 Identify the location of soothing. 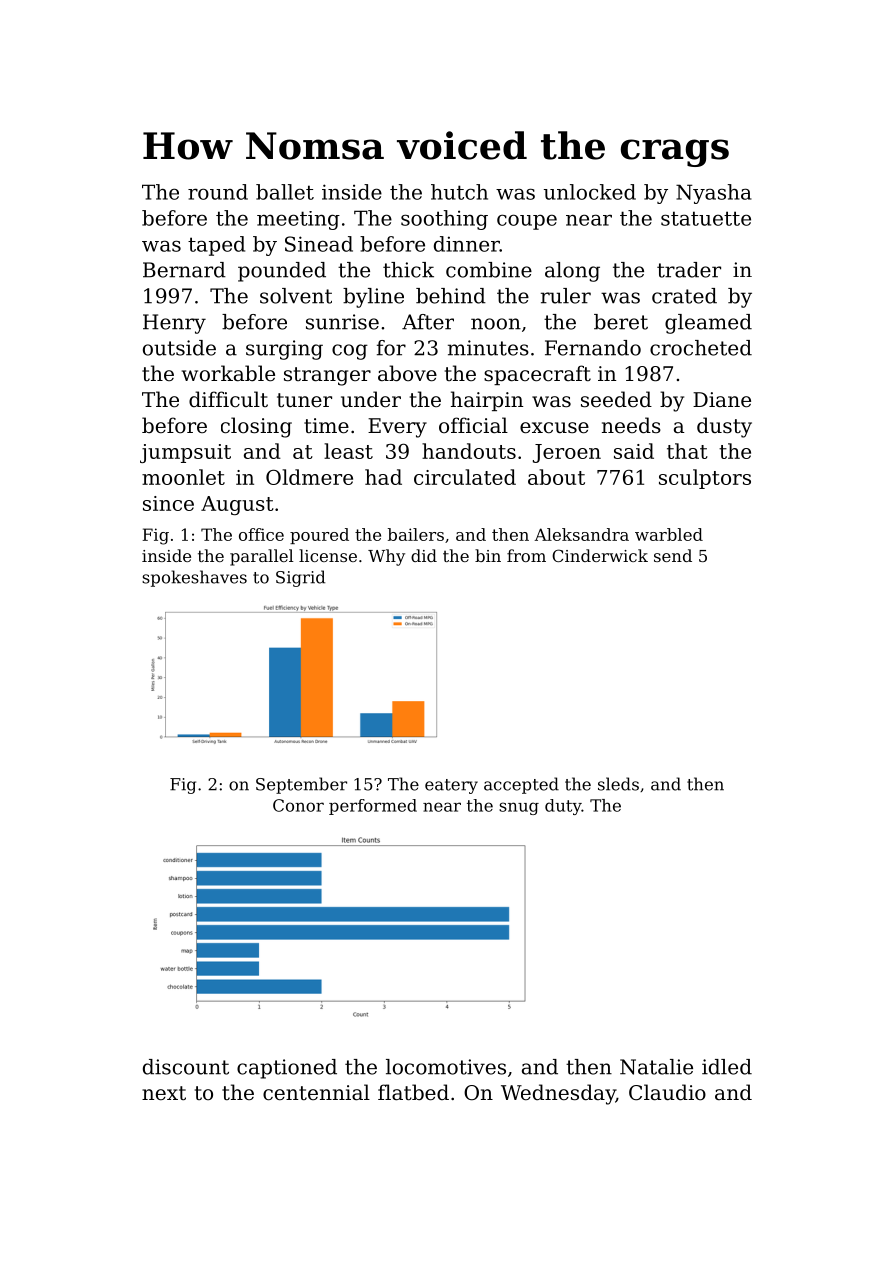
(444, 220).
